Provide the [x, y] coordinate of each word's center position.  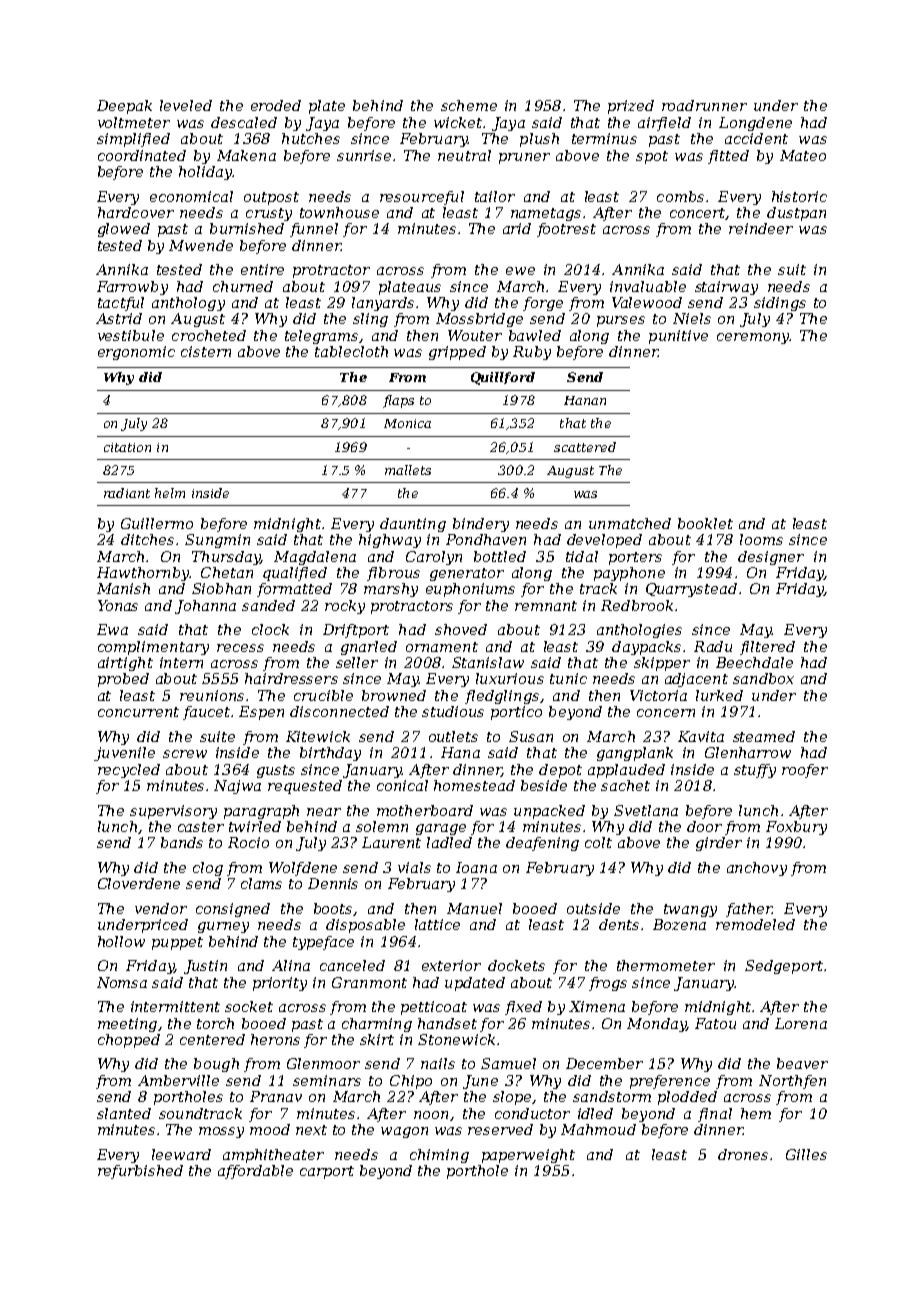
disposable [365, 926]
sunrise [364, 155]
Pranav [276, 1096]
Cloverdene [139, 883]
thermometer [666, 965]
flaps [398, 401]
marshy [391, 590]
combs [680, 196]
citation [127, 447]
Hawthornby [143, 574]
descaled [244, 122]
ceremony [753, 338]
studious [453, 711]
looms [761, 539]
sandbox [763, 678]
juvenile [124, 754]
